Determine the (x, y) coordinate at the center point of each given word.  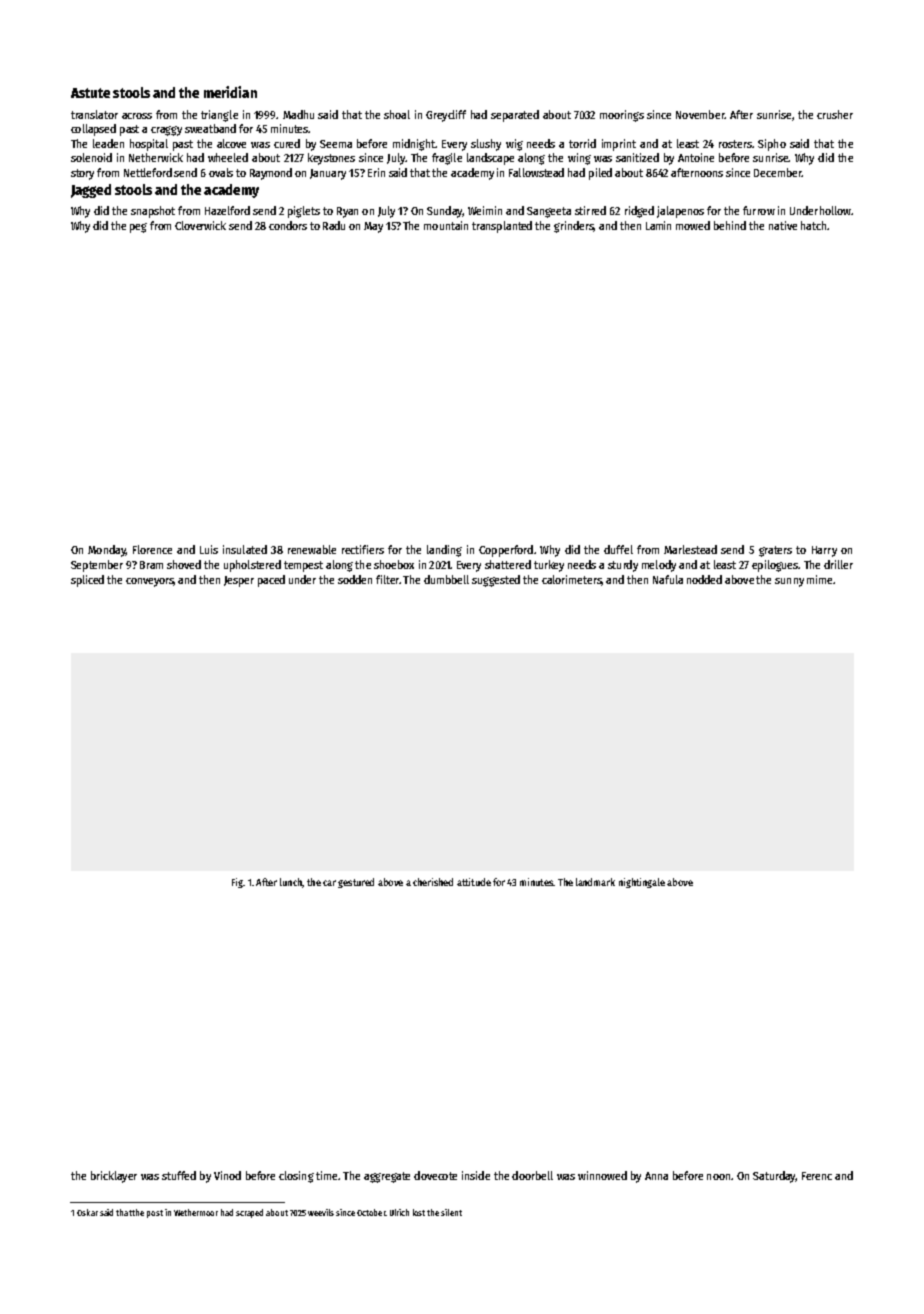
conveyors (150, 582)
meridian (230, 92)
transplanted (502, 227)
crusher (835, 114)
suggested (496, 581)
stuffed (179, 1175)
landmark (595, 882)
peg (138, 228)
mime (819, 579)
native (783, 225)
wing (579, 159)
